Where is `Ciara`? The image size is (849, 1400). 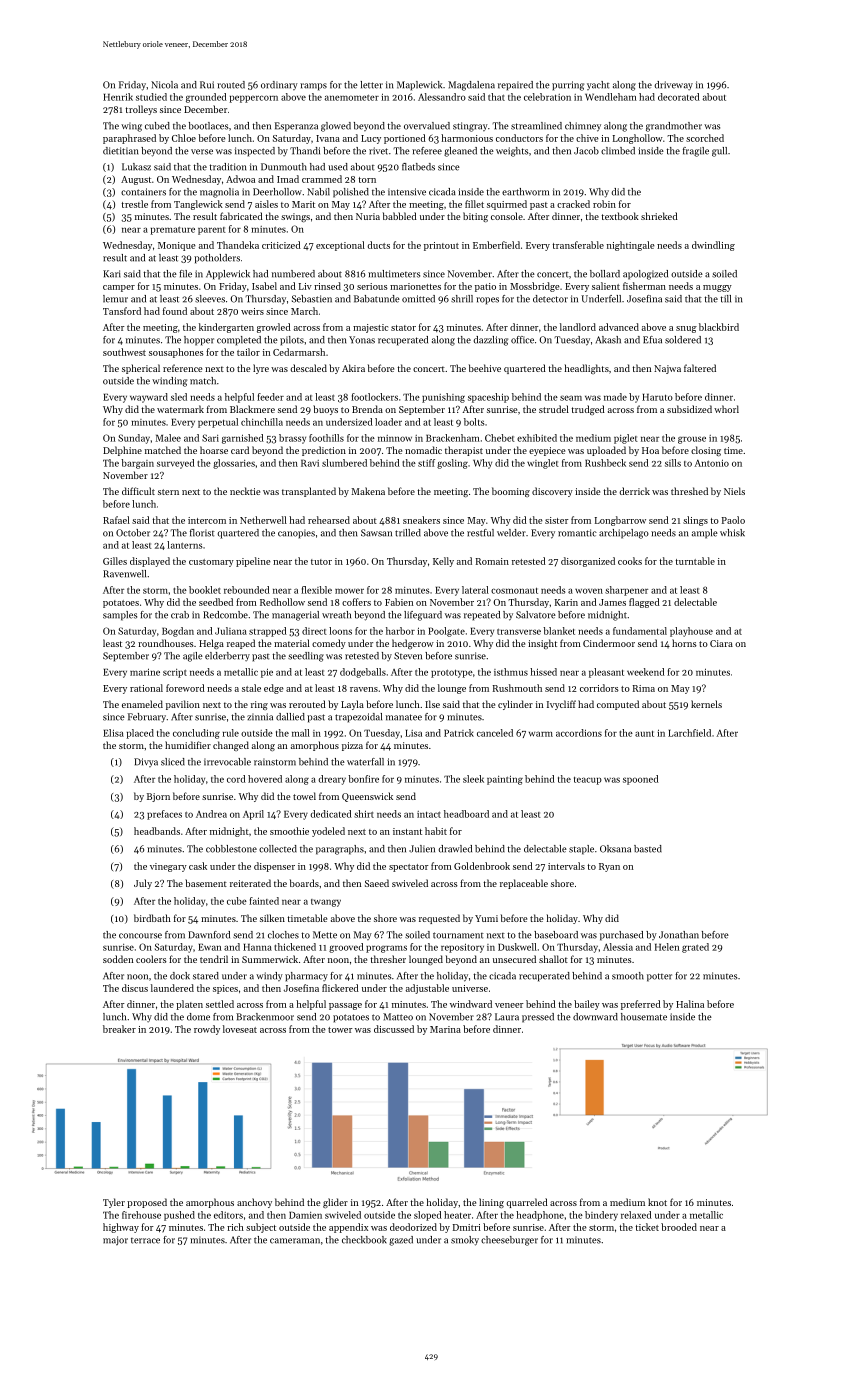 Ciara is located at coordinates (721, 643).
